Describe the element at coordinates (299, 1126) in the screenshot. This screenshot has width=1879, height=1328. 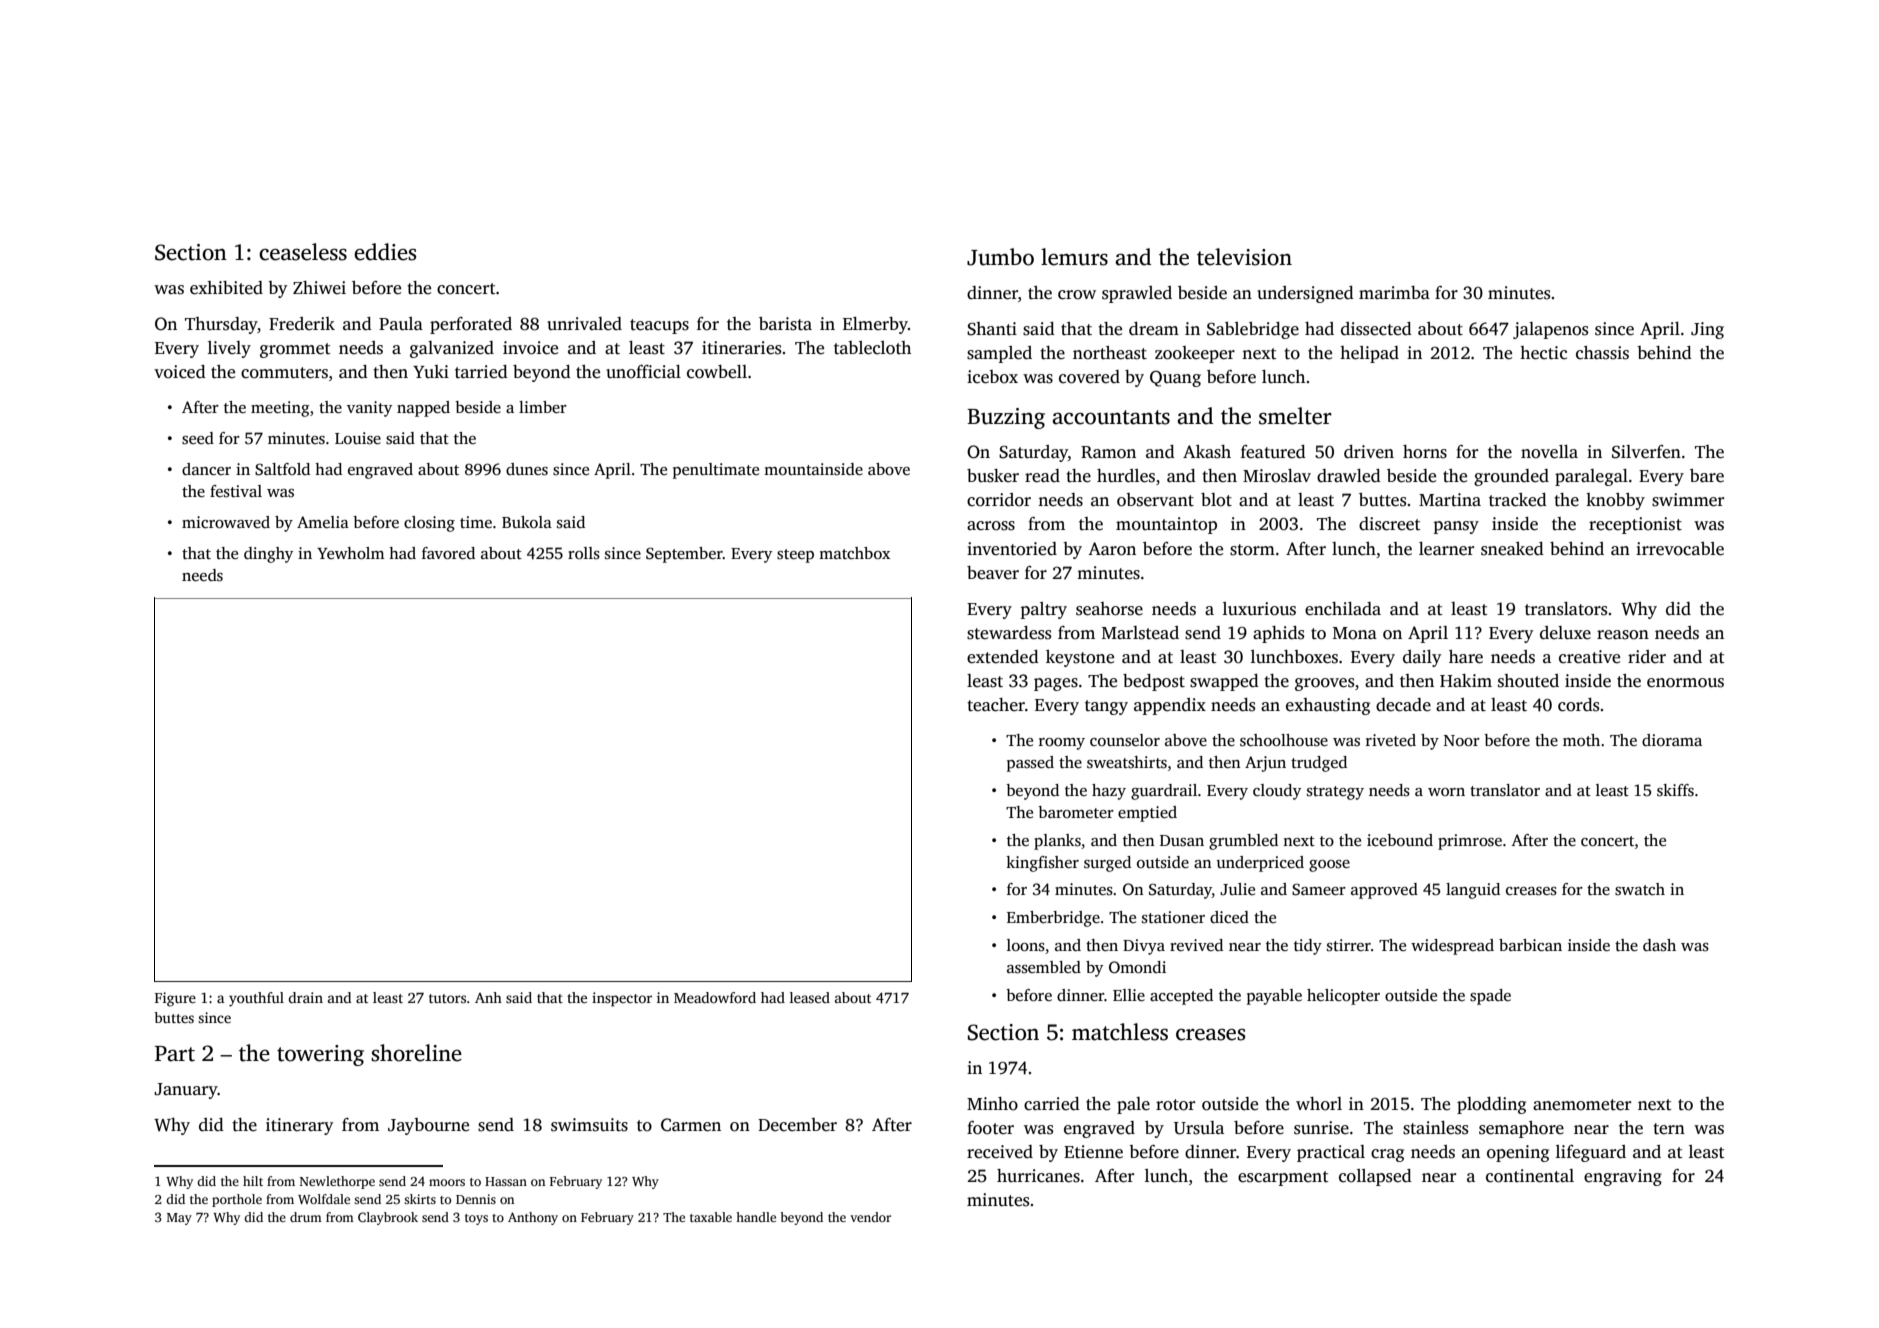
I see `itinerary` at that location.
